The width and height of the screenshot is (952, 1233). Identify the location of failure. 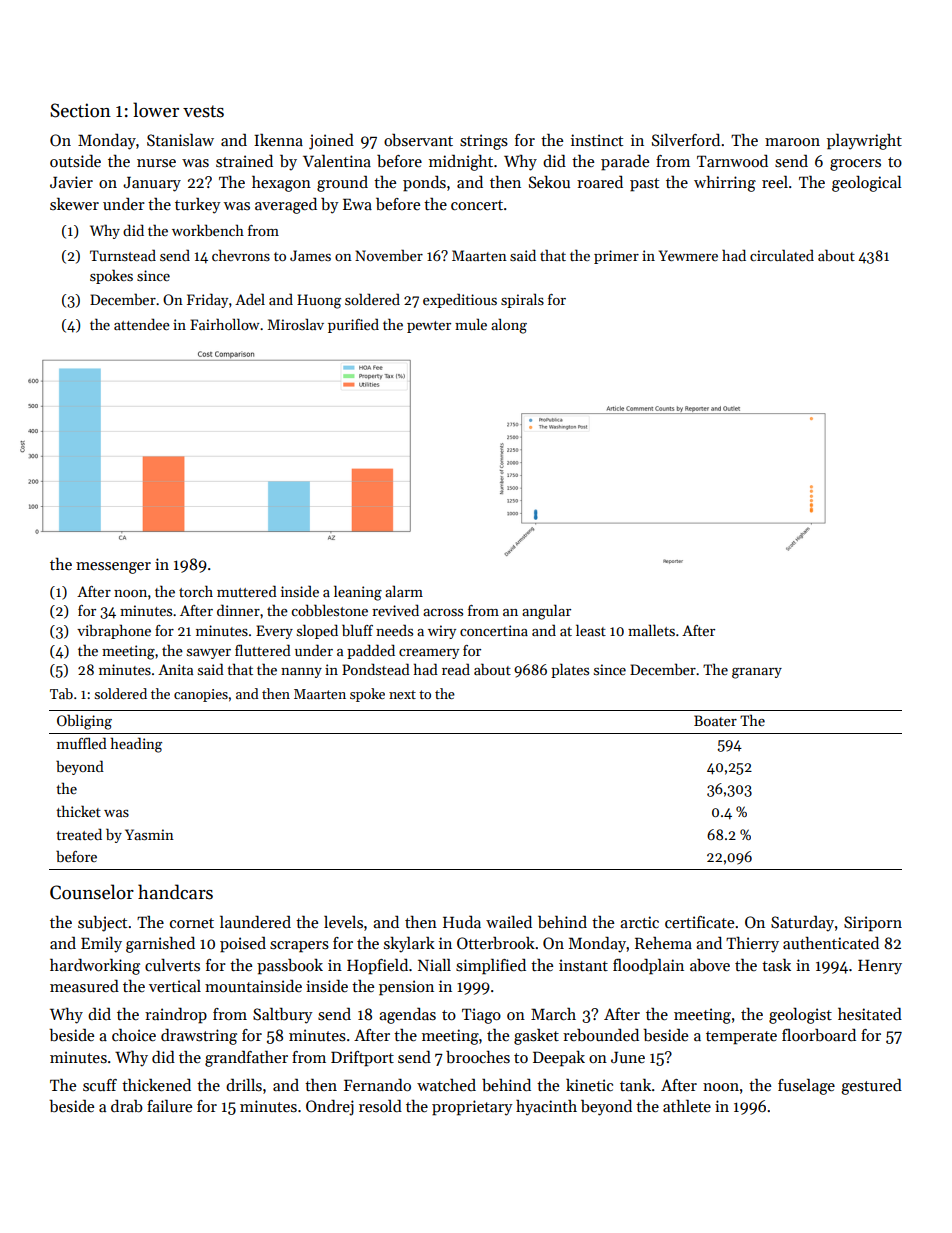
(169, 1106).
